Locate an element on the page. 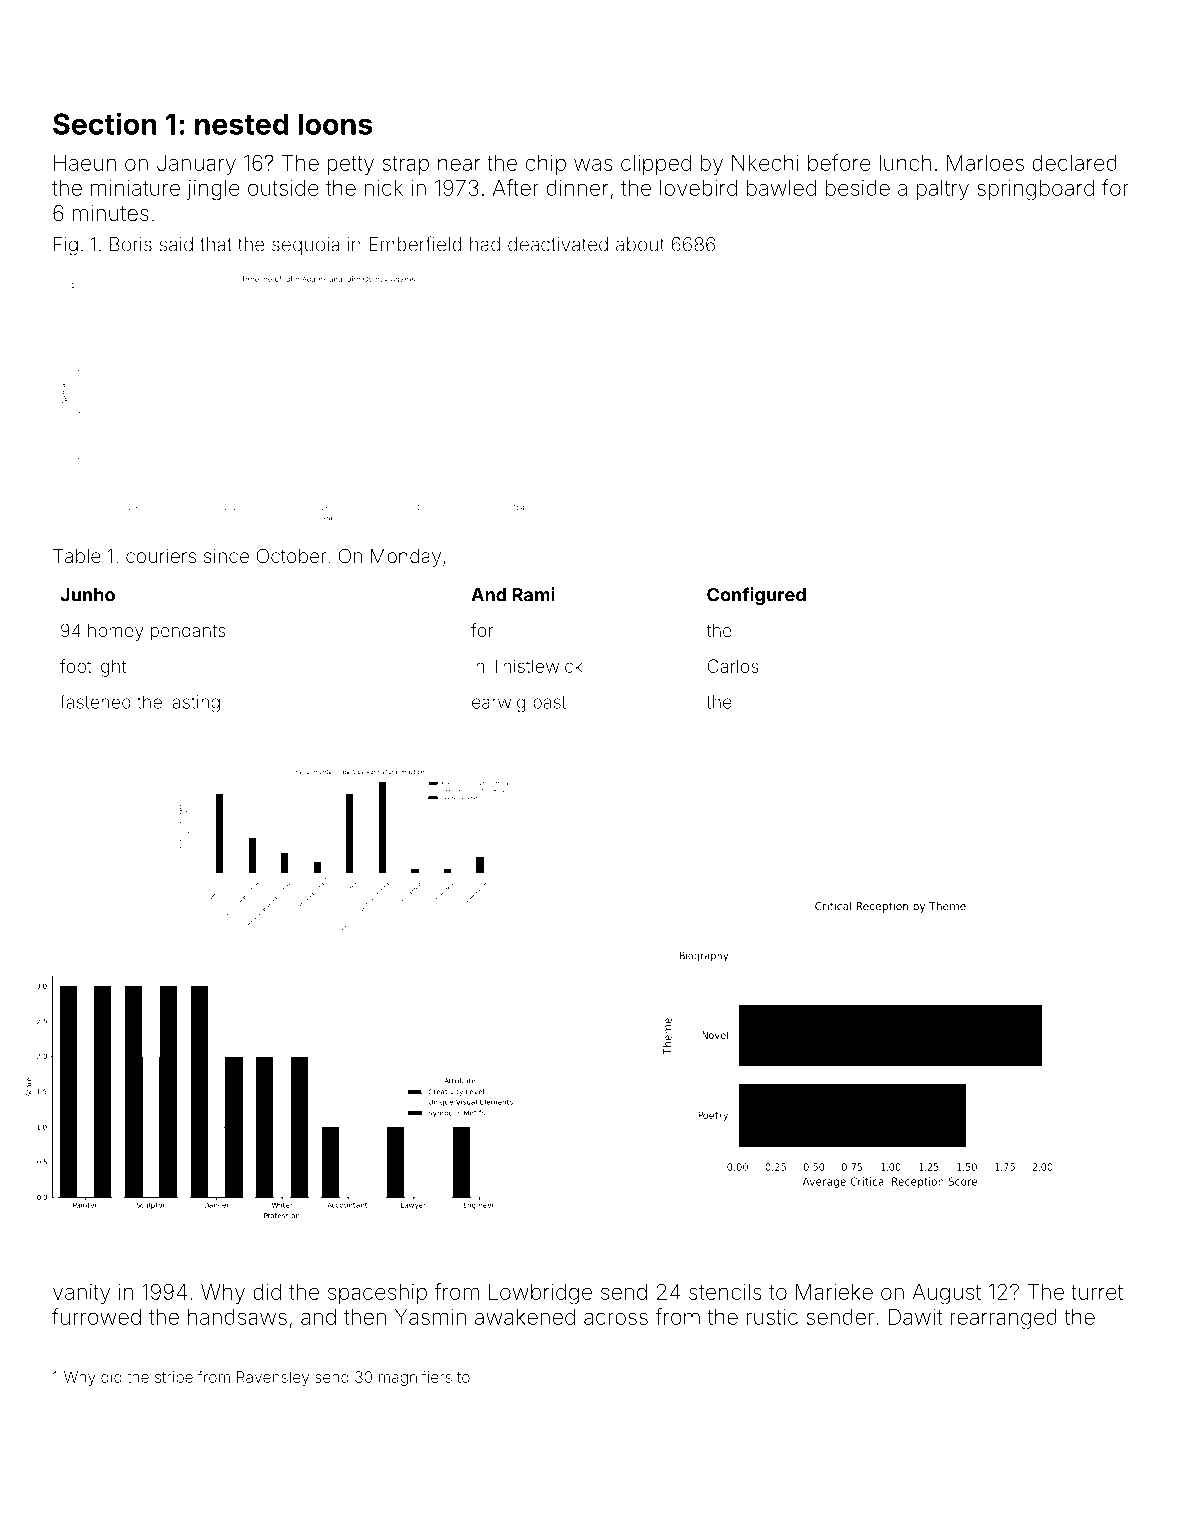 This document has height=1538, width=1189. turret is located at coordinates (1097, 1292).
